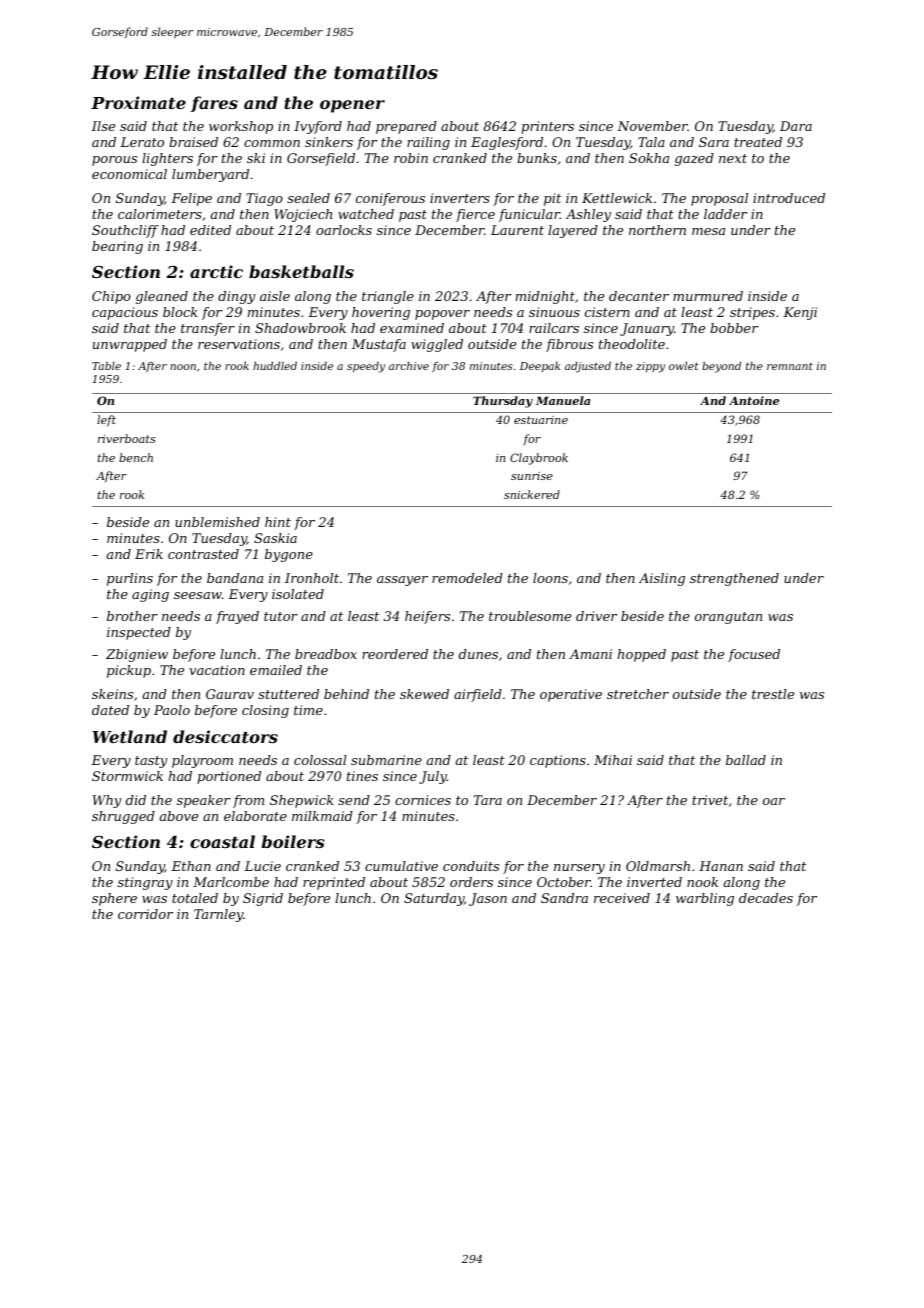 This screenshot has width=924, height=1308. What do you see at coordinates (381, 313) in the screenshot?
I see `hovering` at bounding box center [381, 313].
